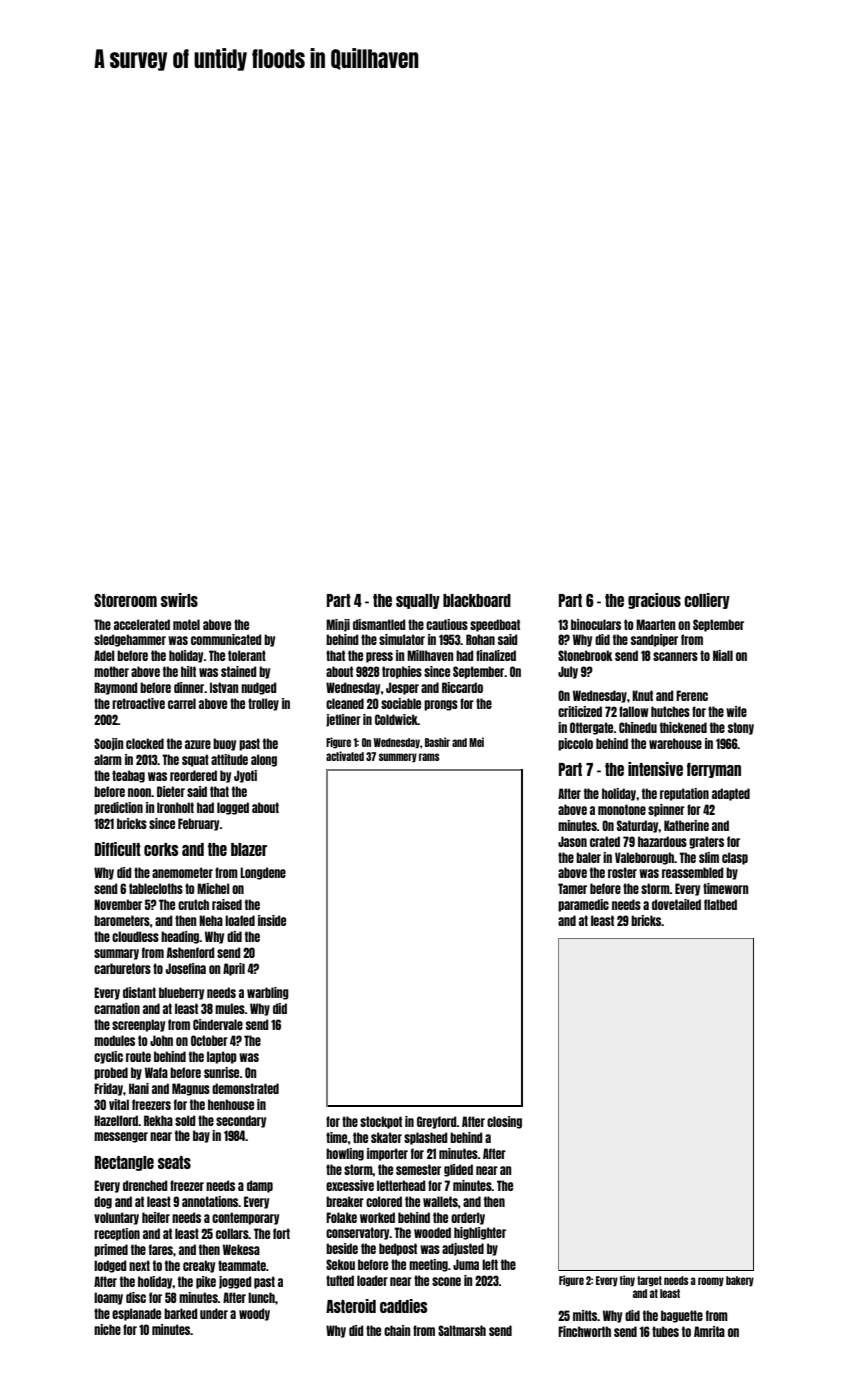 The image size is (849, 1400). Describe the element at coordinates (575, 744) in the image. I see `piccolo` at that location.
